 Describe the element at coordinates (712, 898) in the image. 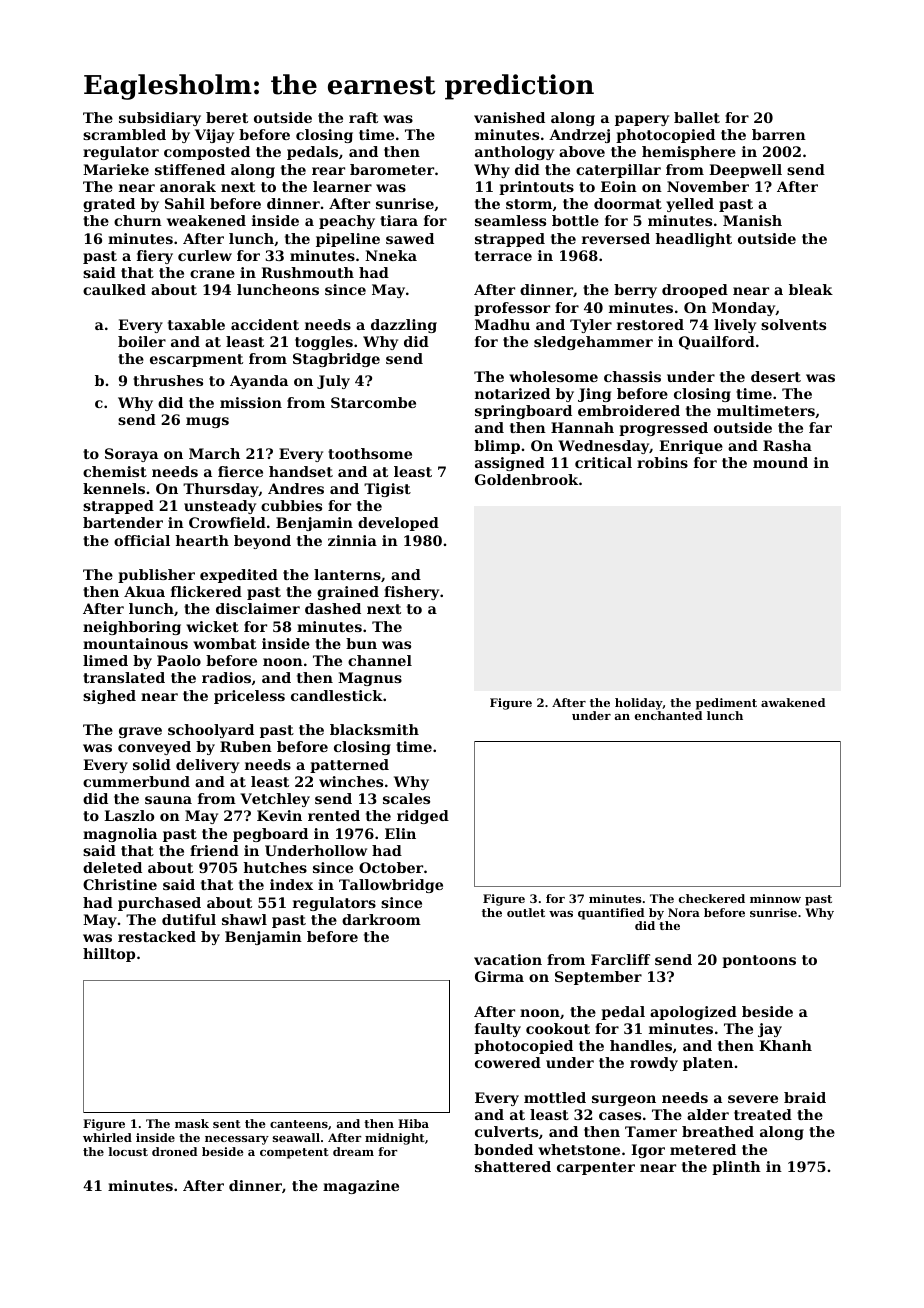

I see `checkered` at that location.
